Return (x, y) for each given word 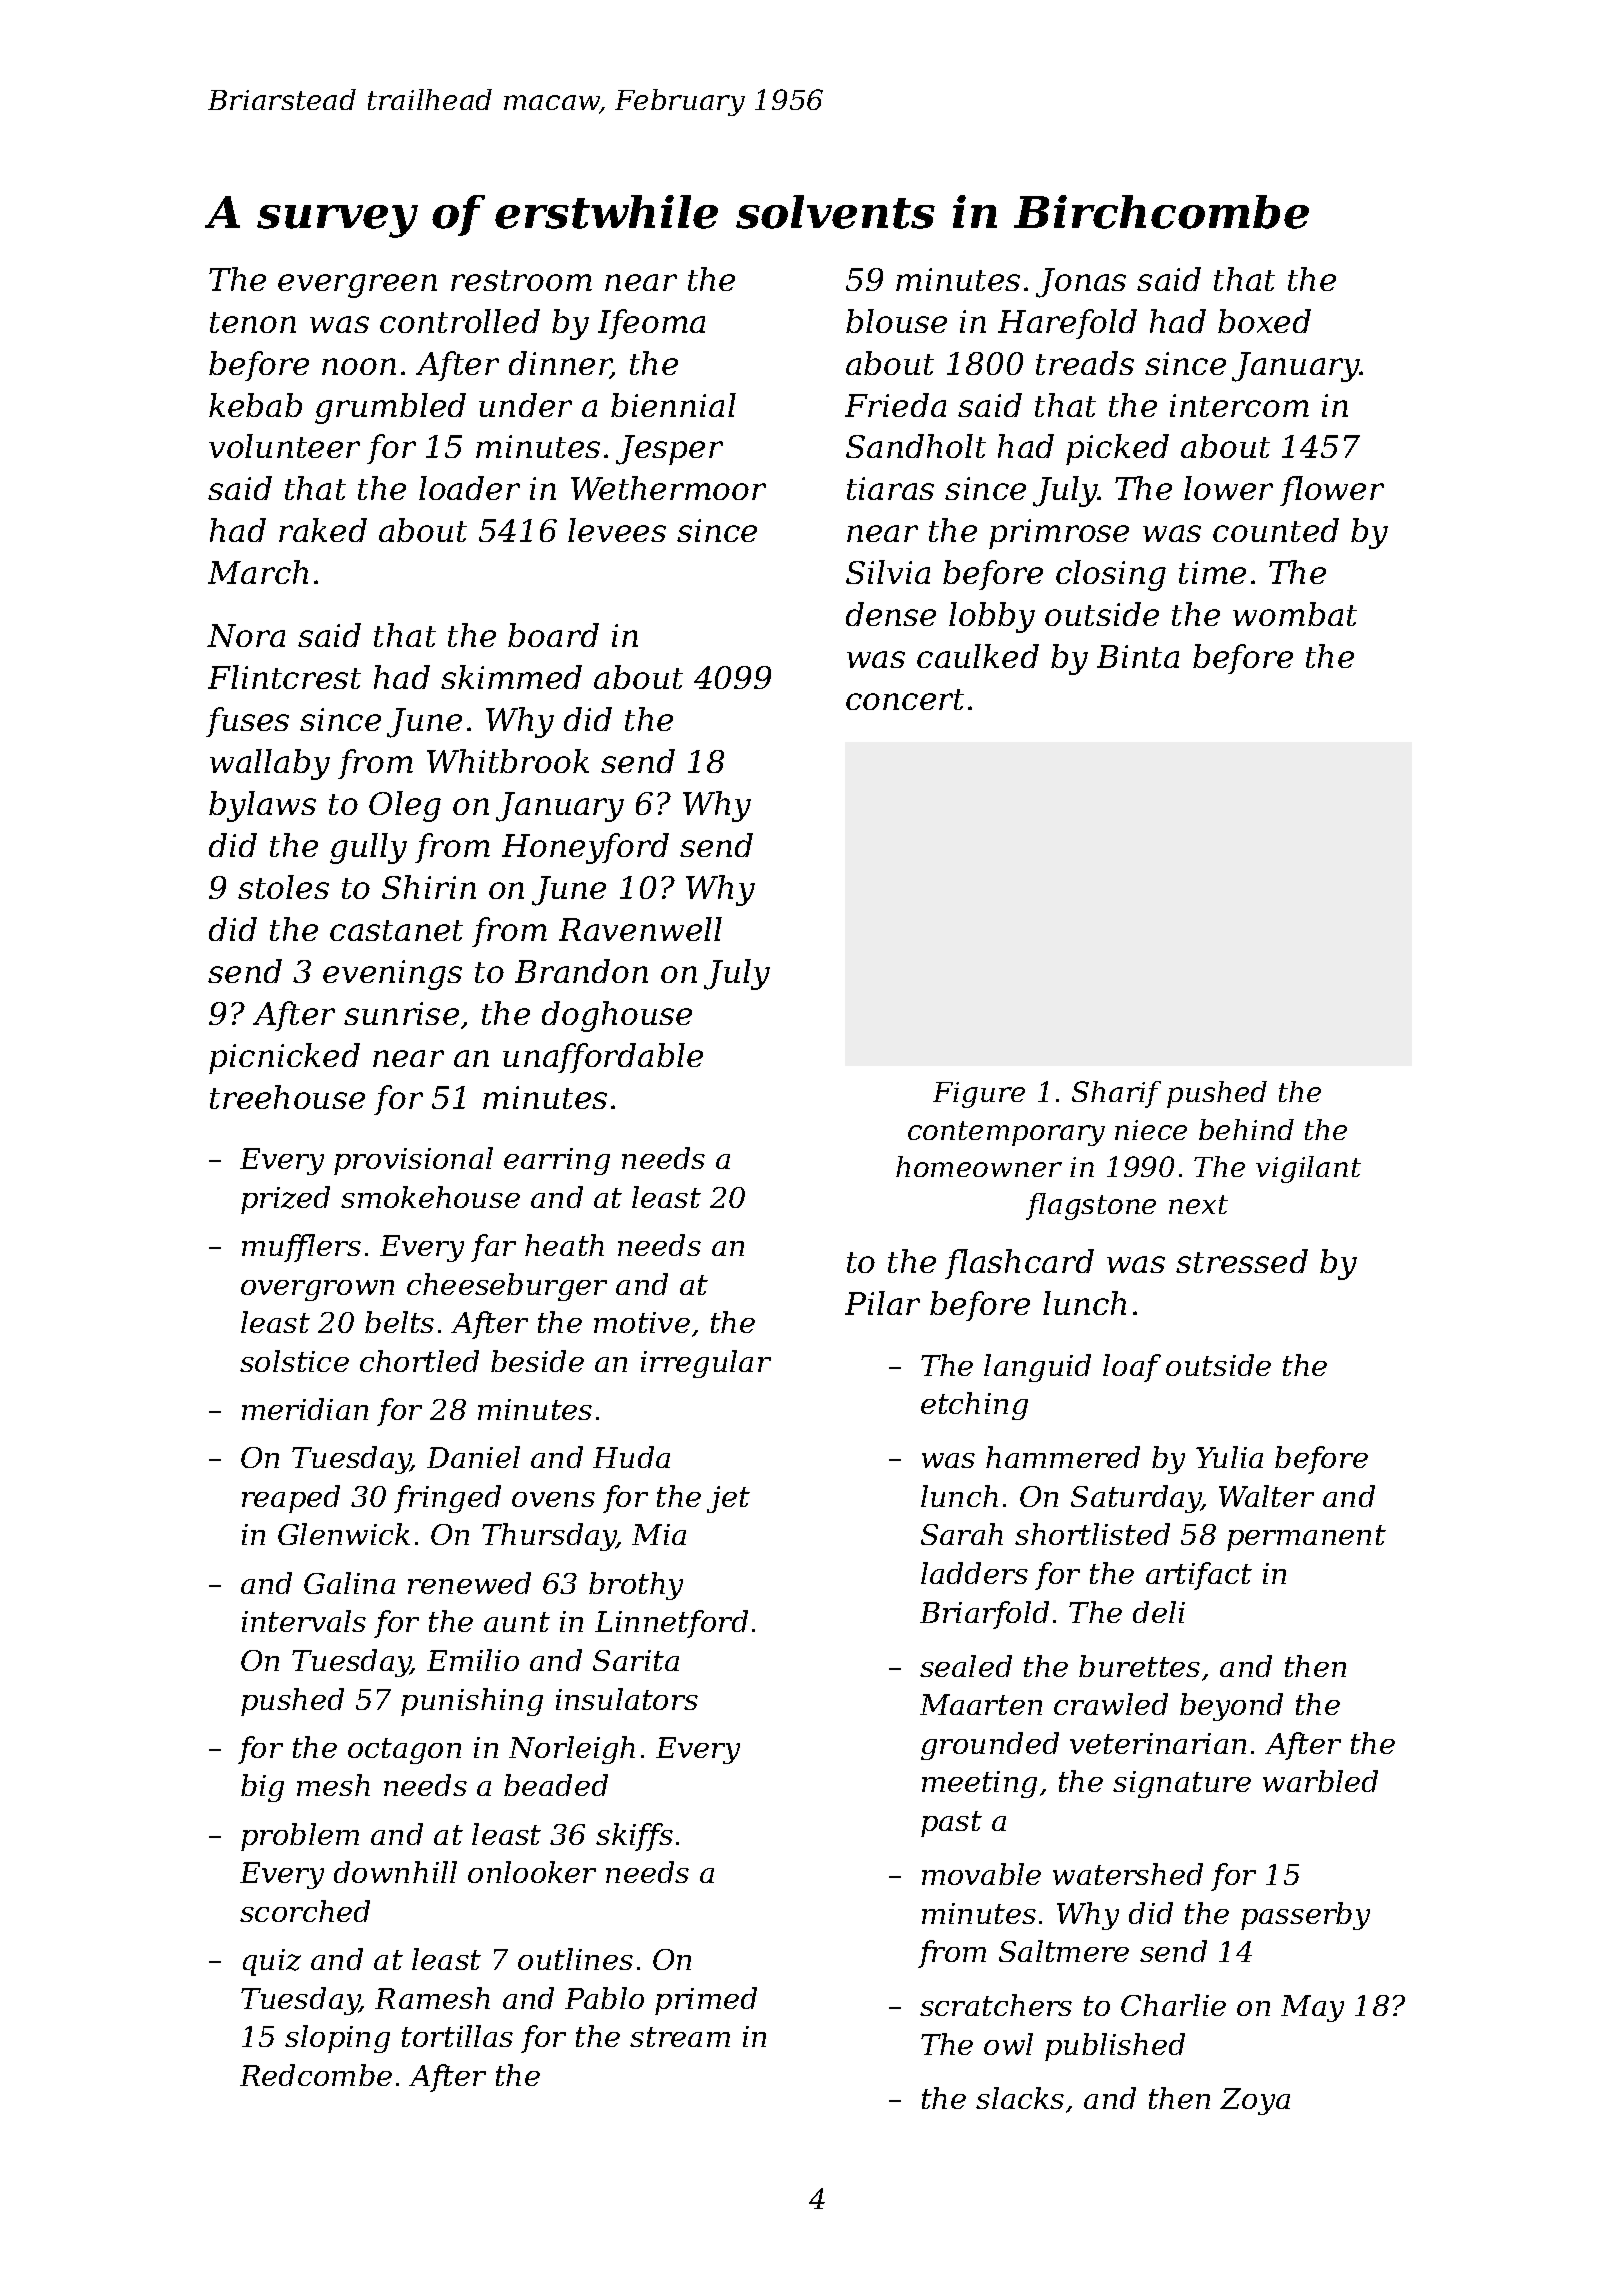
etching (974, 1406)
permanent (1306, 1538)
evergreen (357, 286)
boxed (1264, 321)
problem (300, 1837)
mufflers (301, 1248)
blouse (896, 321)
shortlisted (1092, 1534)
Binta (1138, 656)
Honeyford (585, 848)
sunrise (401, 1013)
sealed (966, 1666)
